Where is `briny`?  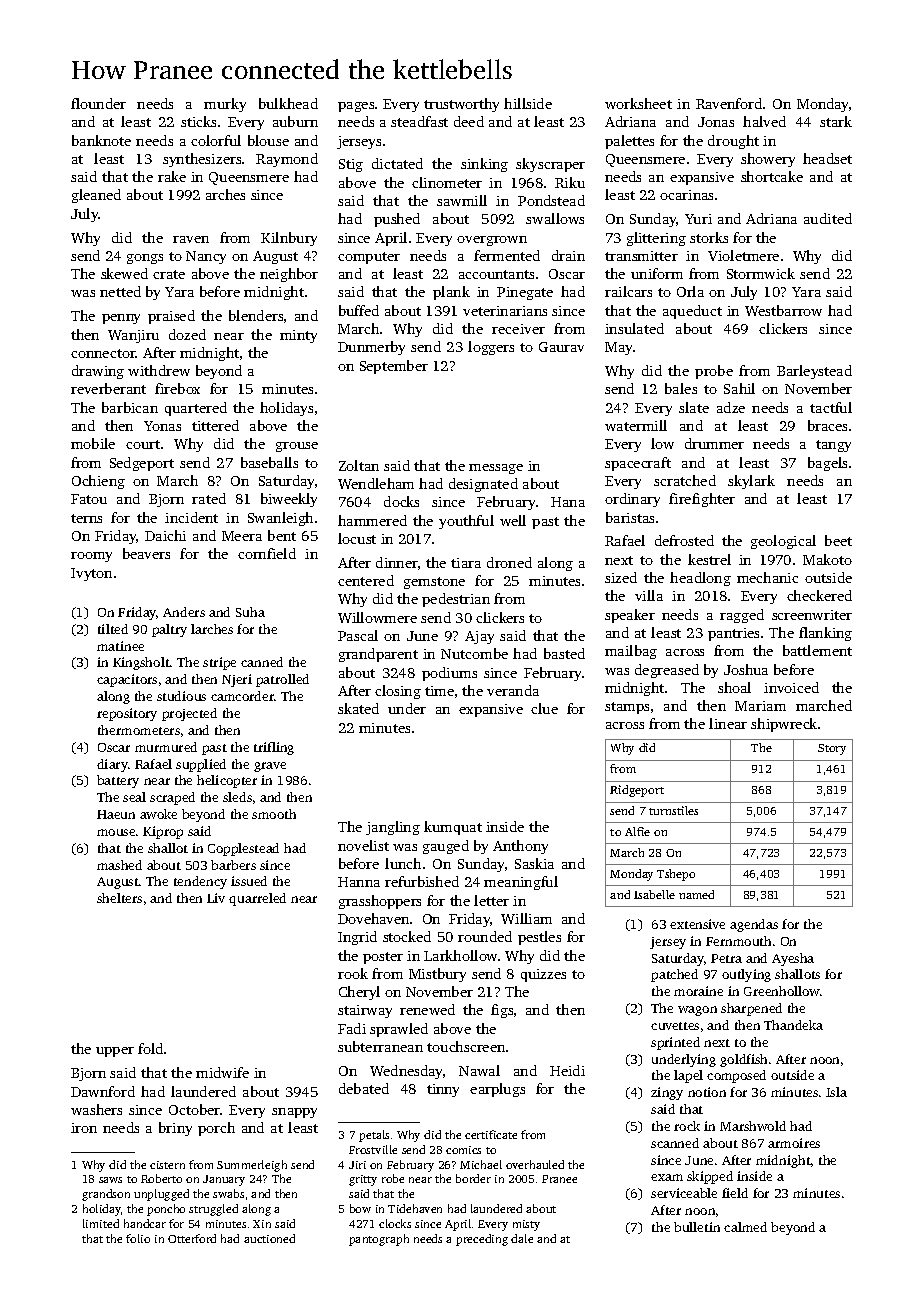 briny is located at coordinates (175, 1129).
